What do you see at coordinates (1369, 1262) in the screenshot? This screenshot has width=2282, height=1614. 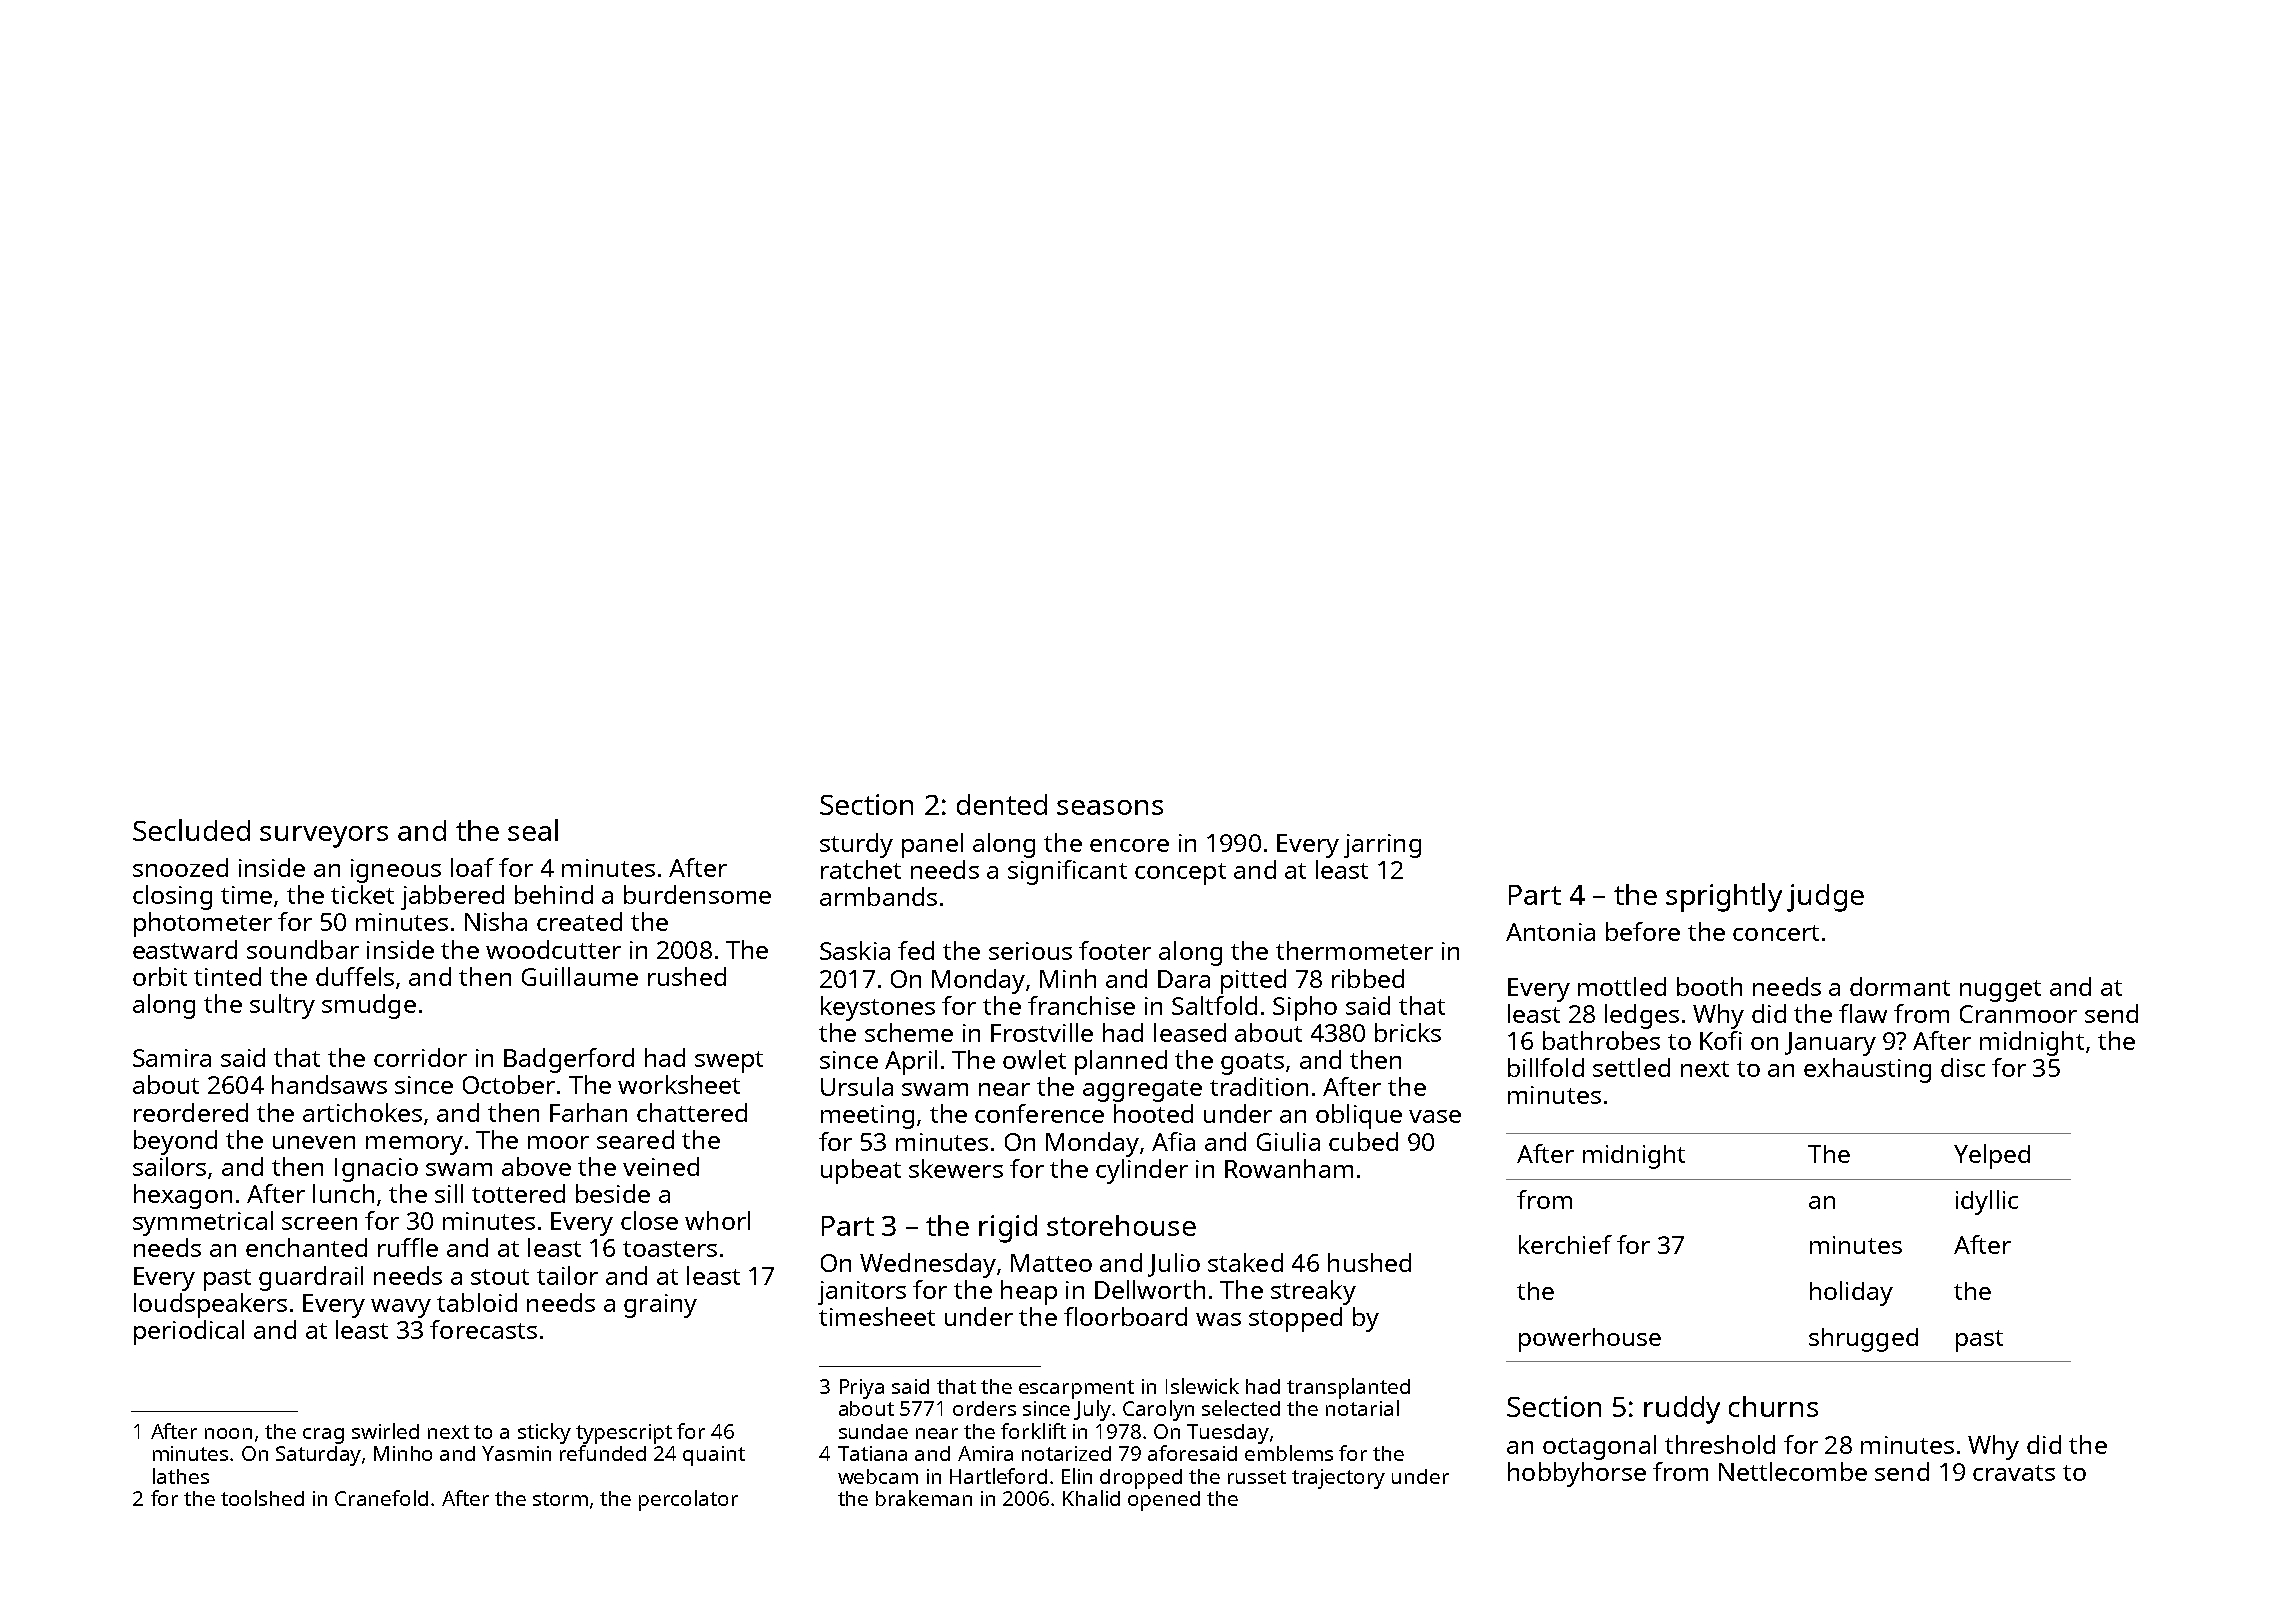 I see `hushed` at bounding box center [1369, 1262].
